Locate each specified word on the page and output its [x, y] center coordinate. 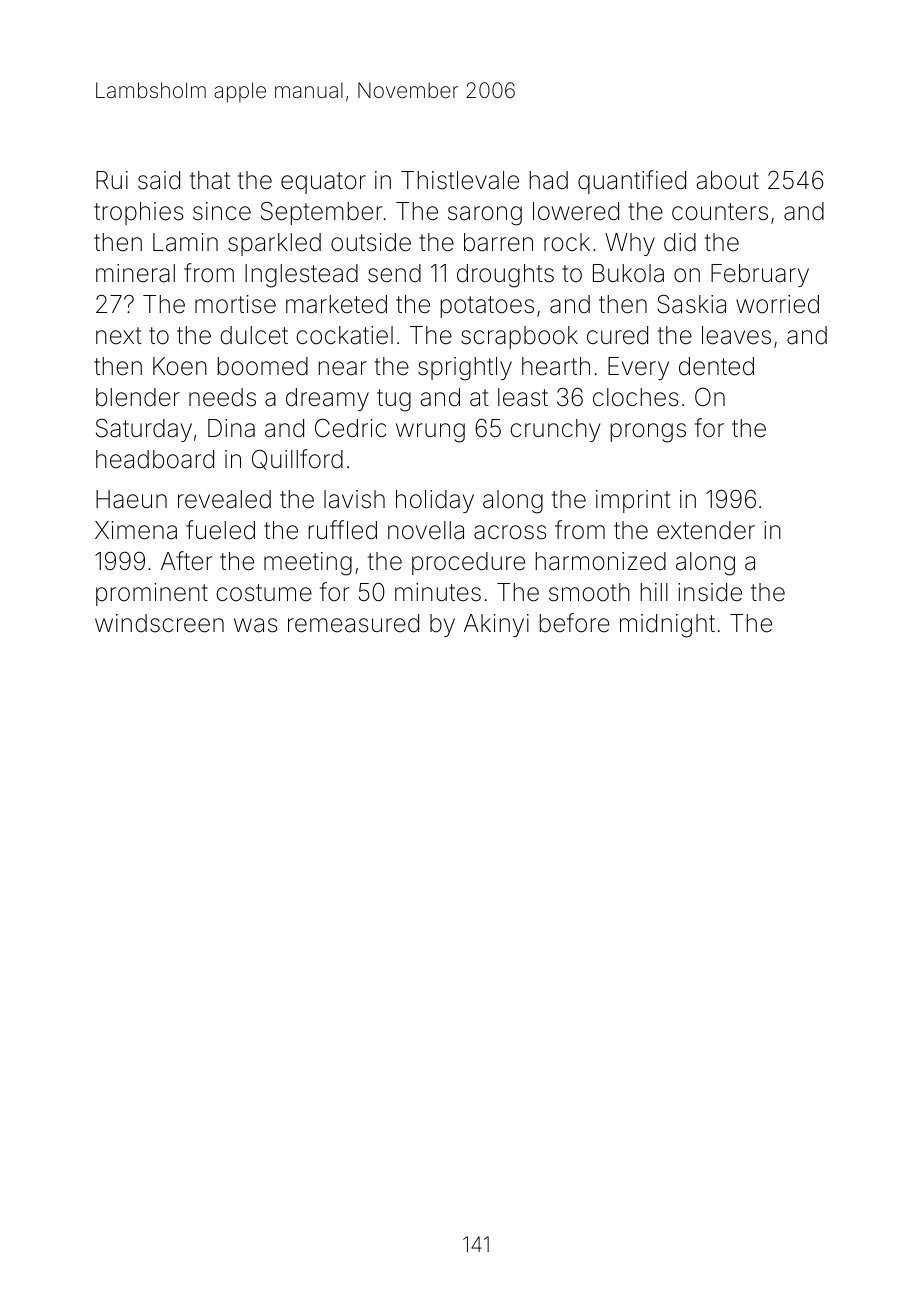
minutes [438, 592]
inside [710, 592]
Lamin [185, 242]
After [186, 561]
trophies [138, 213]
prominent [152, 594]
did [680, 242]
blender [138, 397]
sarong [485, 216]
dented [716, 366]
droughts [505, 276]
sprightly [465, 369]
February [760, 275]
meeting [308, 564]
